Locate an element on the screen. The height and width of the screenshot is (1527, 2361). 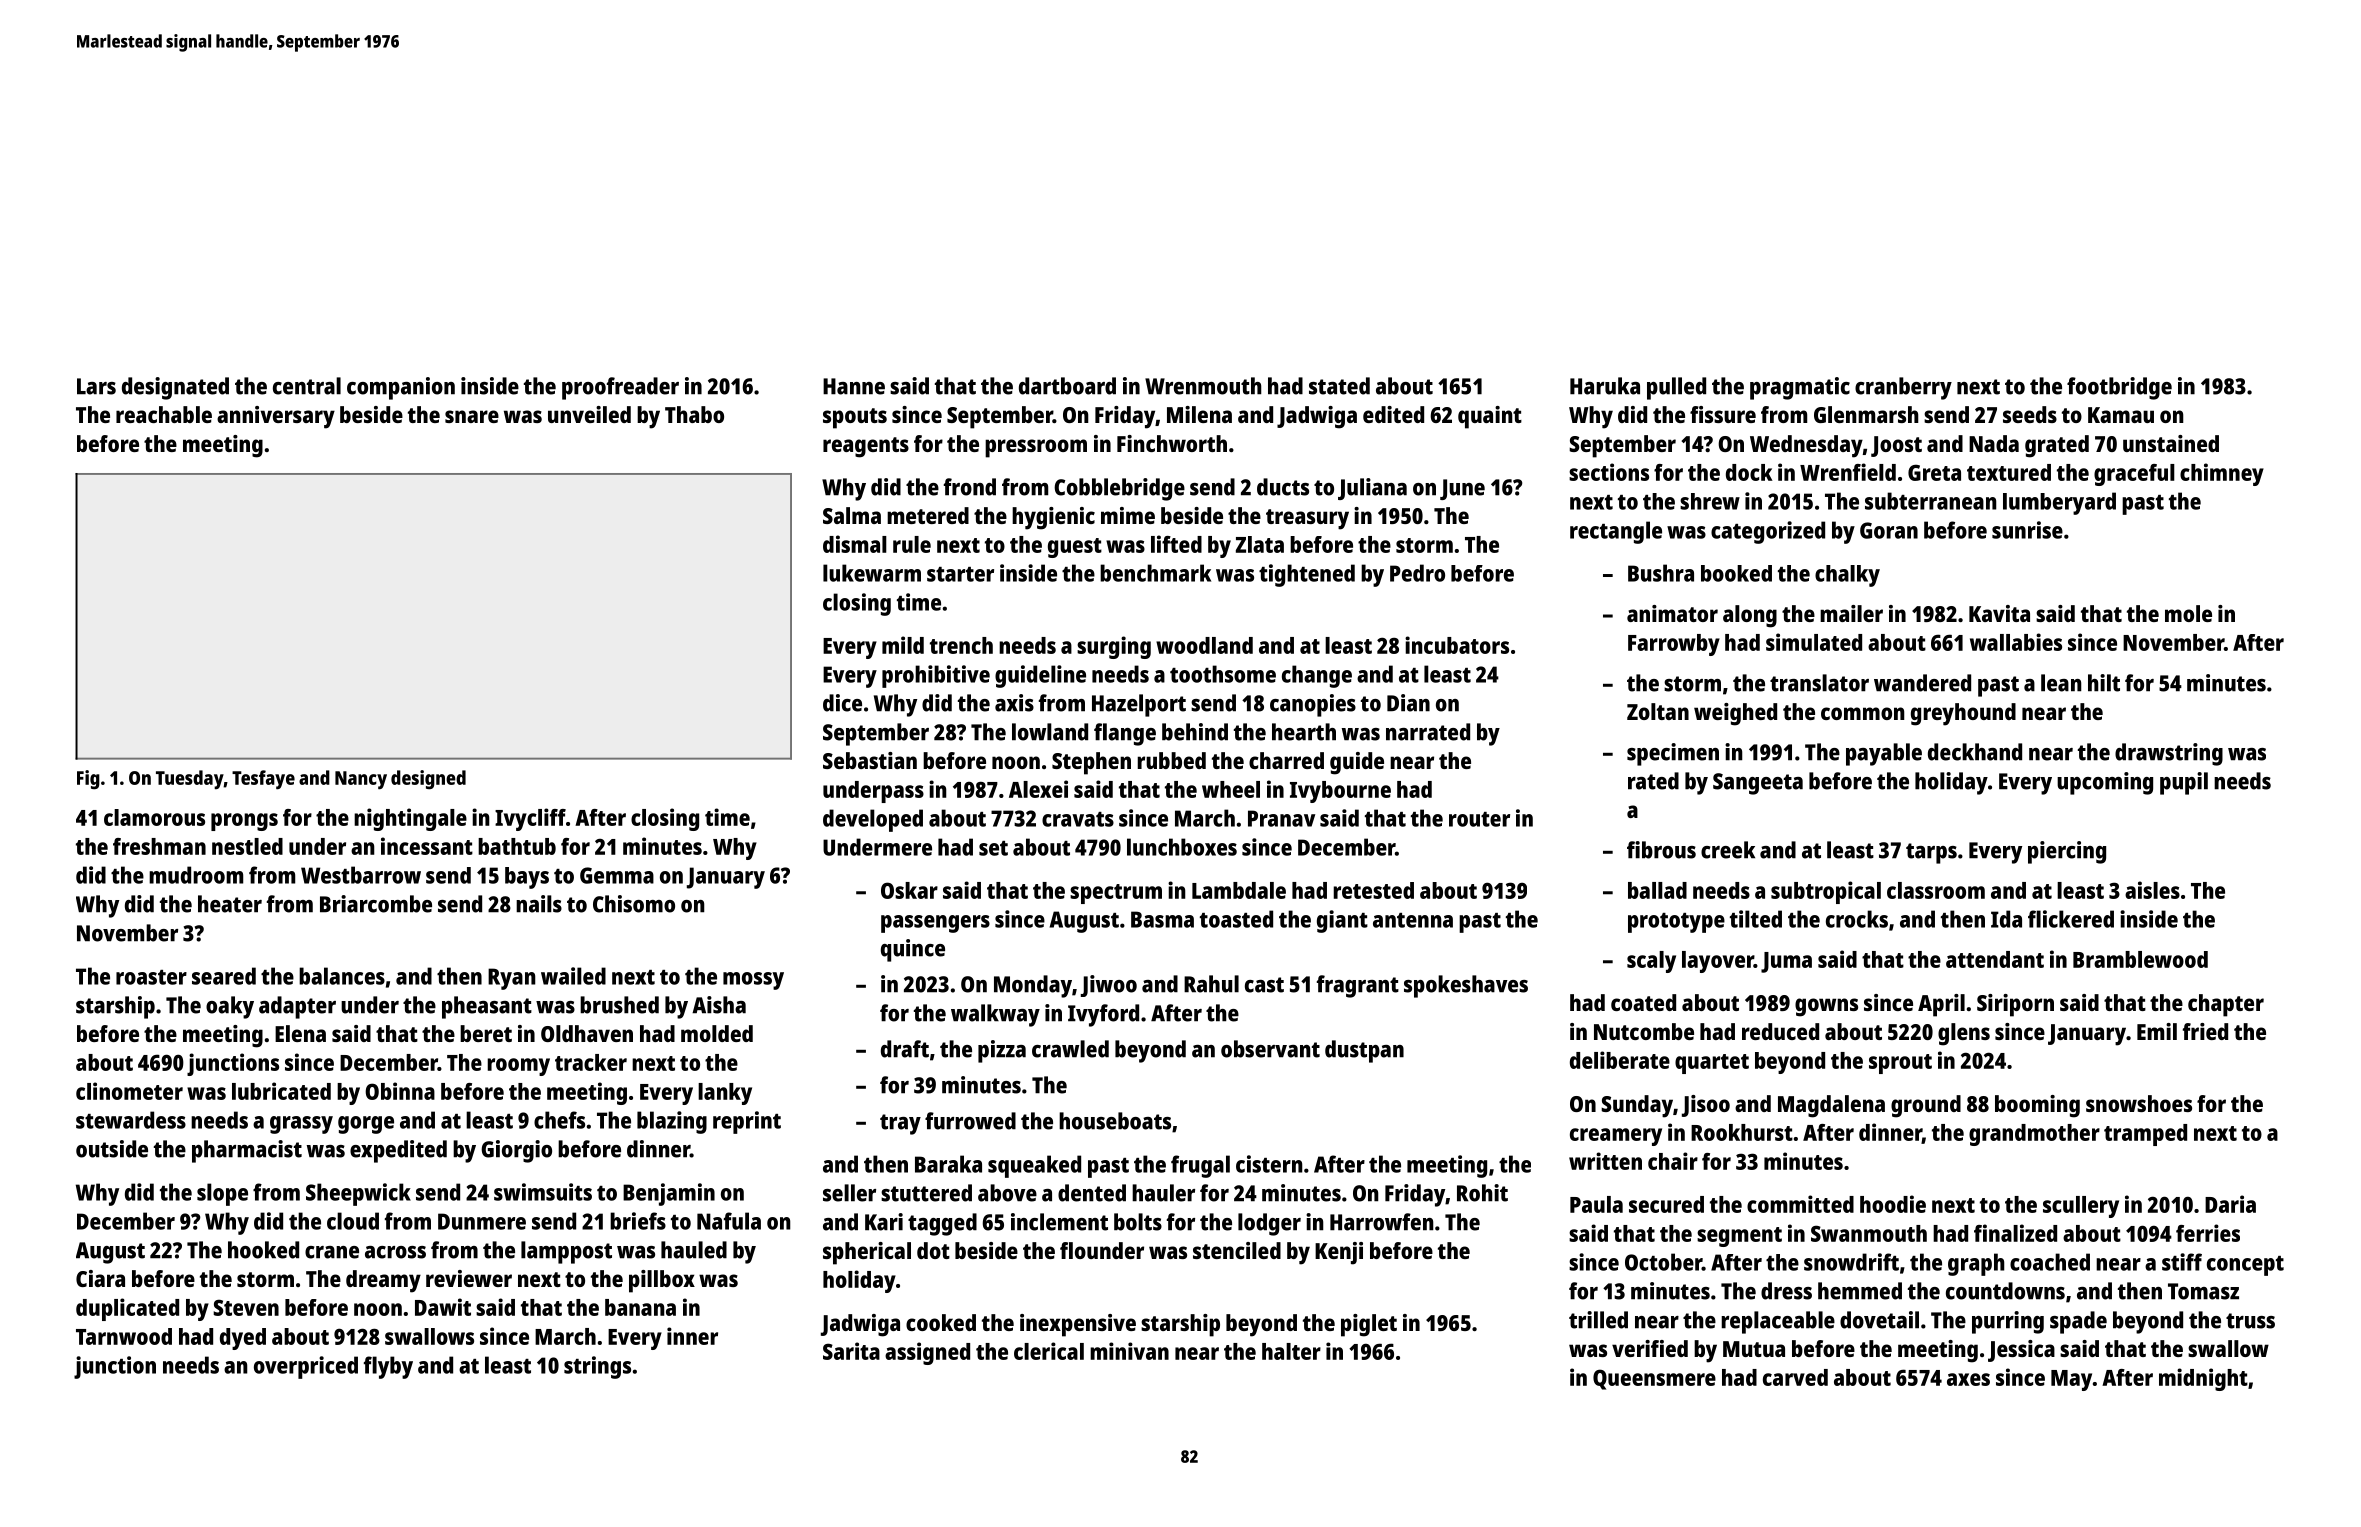
Tuesday is located at coordinates (190, 779).
